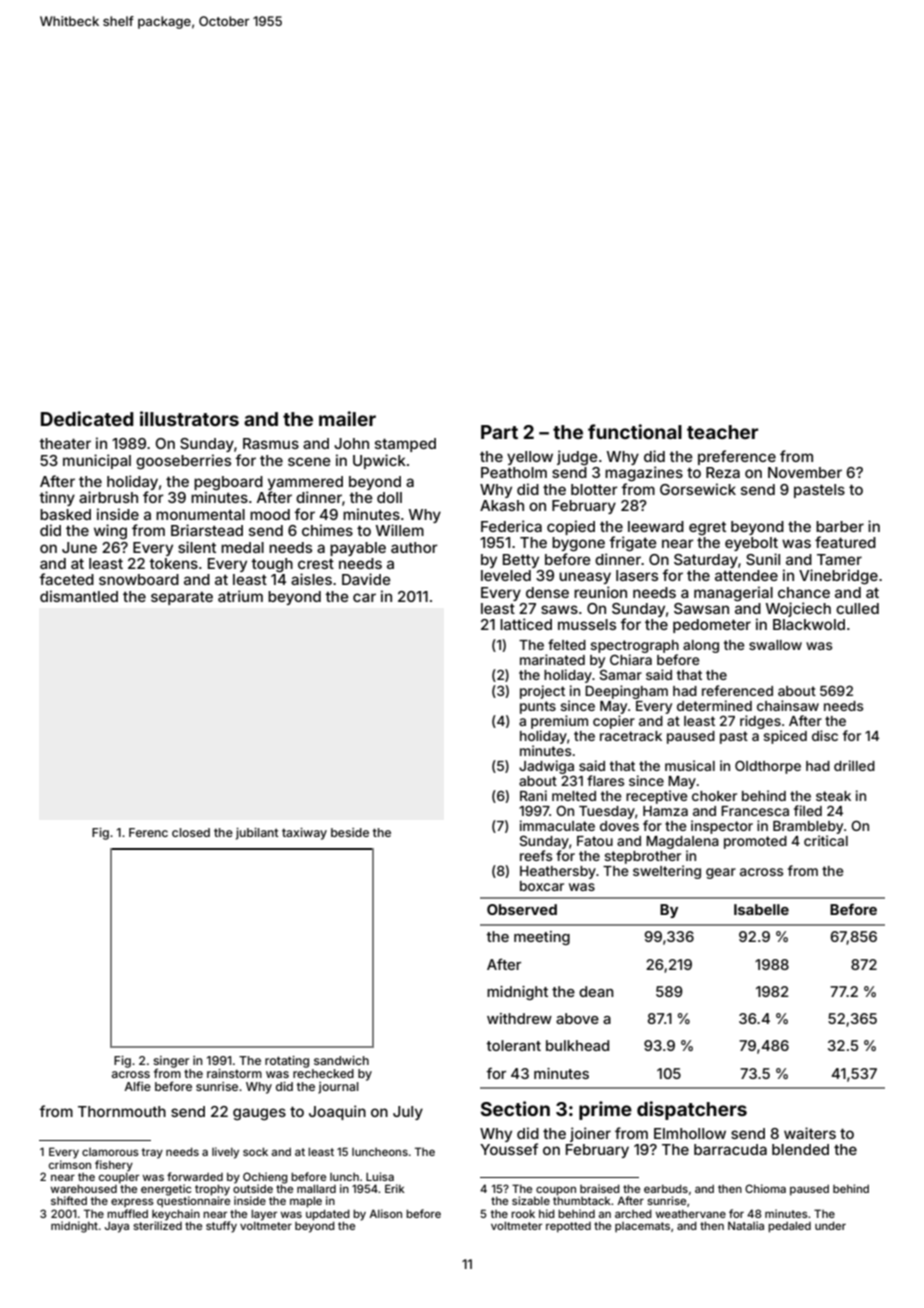 The image size is (924, 1308). I want to click on warehoused, so click(84, 1188).
